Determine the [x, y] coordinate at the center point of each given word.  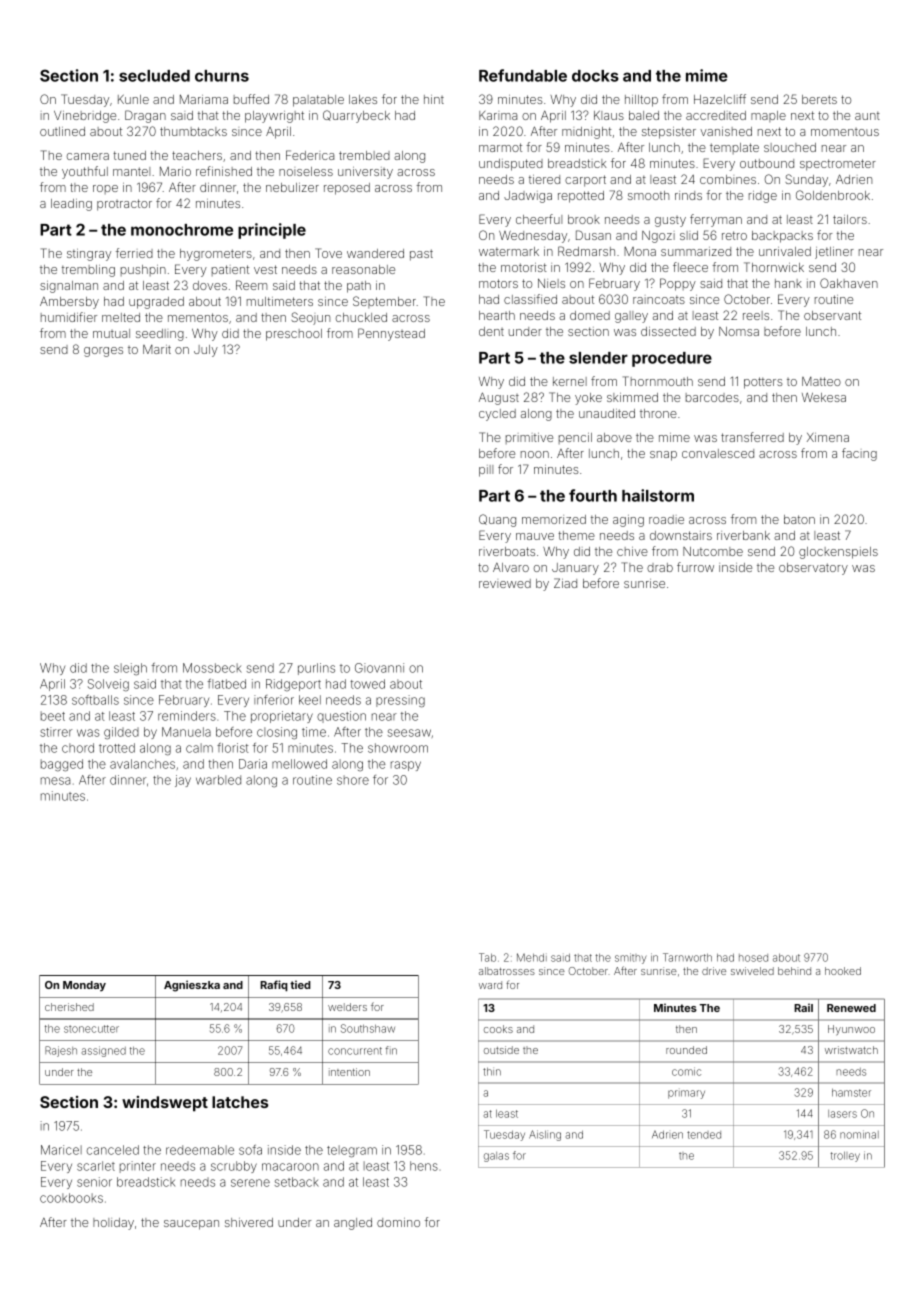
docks [595, 76]
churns [222, 76]
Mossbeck [212, 668]
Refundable [523, 75]
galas [496, 1157]
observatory [813, 569]
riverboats [507, 551]
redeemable [200, 1150]
